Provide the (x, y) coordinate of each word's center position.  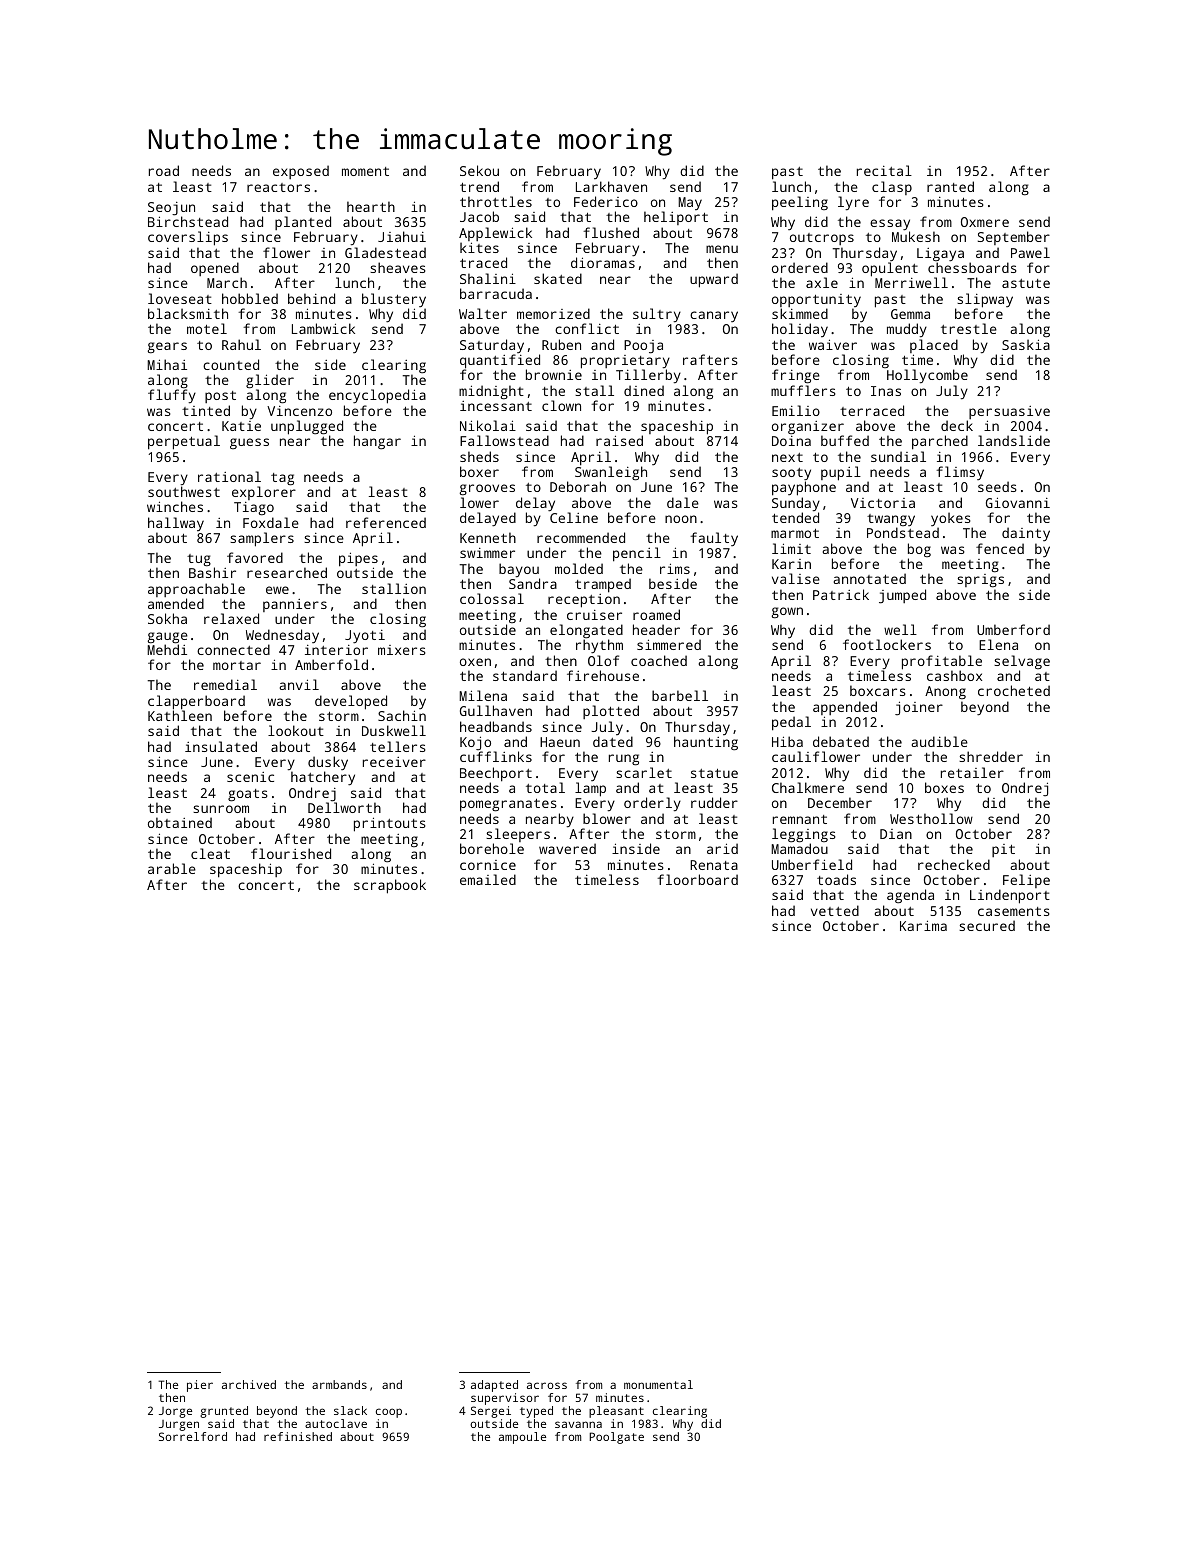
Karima (923, 925)
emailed (488, 879)
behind (311, 298)
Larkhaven (611, 186)
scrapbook (390, 886)
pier (200, 1386)
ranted (950, 186)
